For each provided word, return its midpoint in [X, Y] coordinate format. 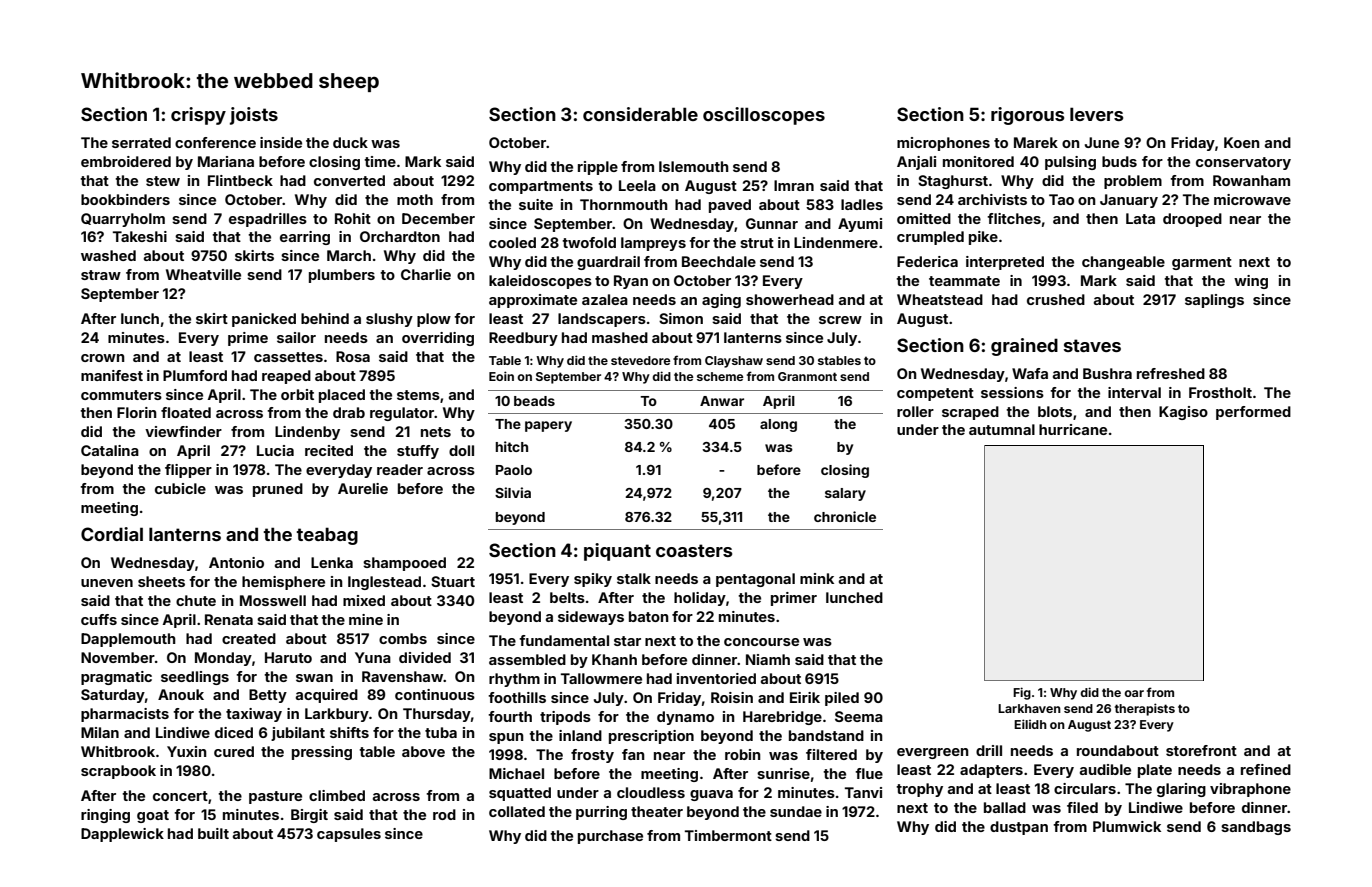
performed [1253, 413]
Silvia [513, 492]
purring [601, 813]
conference [215, 142]
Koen [1242, 142]
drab [349, 412]
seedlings [195, 678]
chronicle [845, 516]
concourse [761, 642]
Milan [100, 732]
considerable [640, 114]
